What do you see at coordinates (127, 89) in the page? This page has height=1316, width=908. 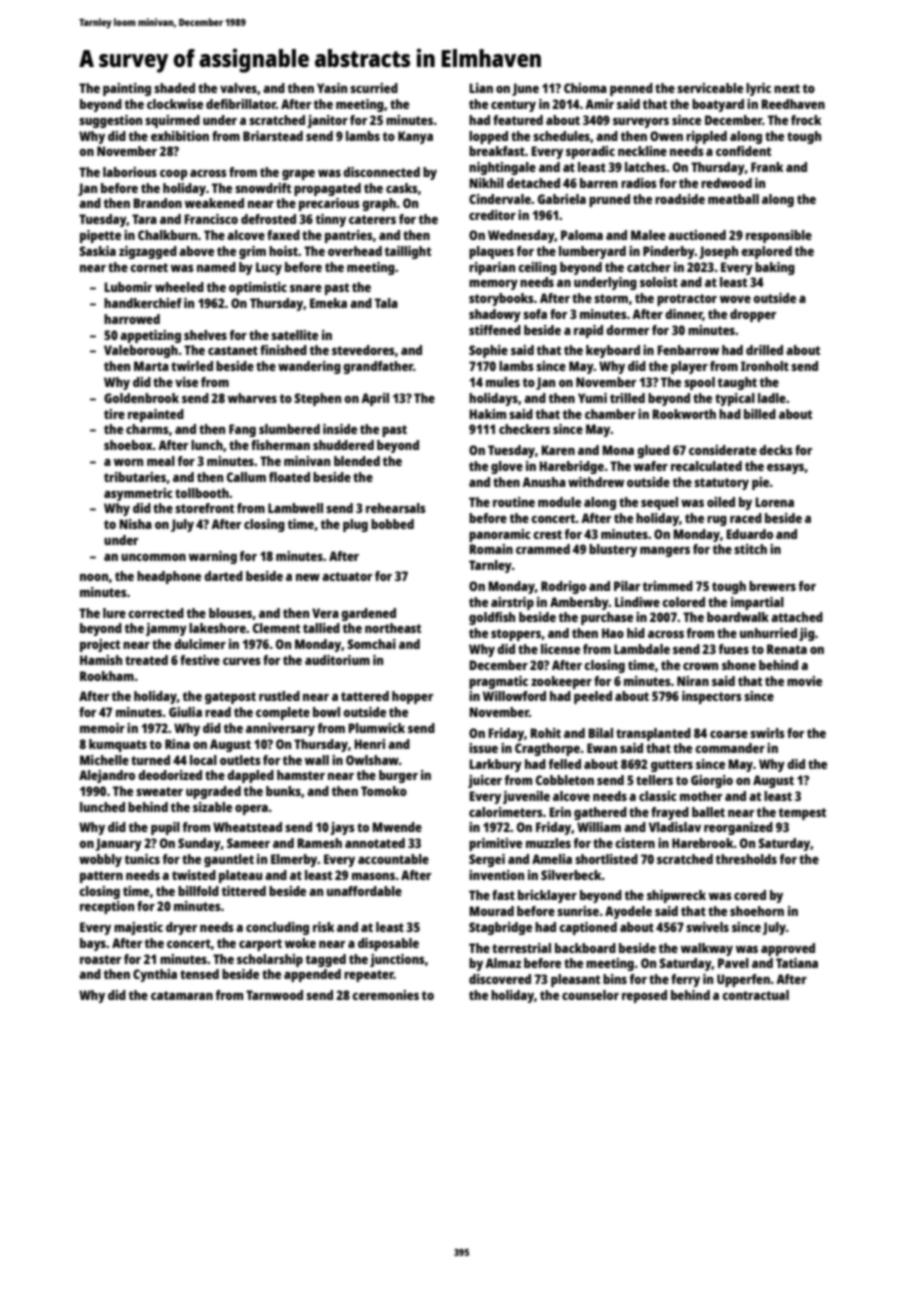 I see `painting` at bounding box center [127, 89].
